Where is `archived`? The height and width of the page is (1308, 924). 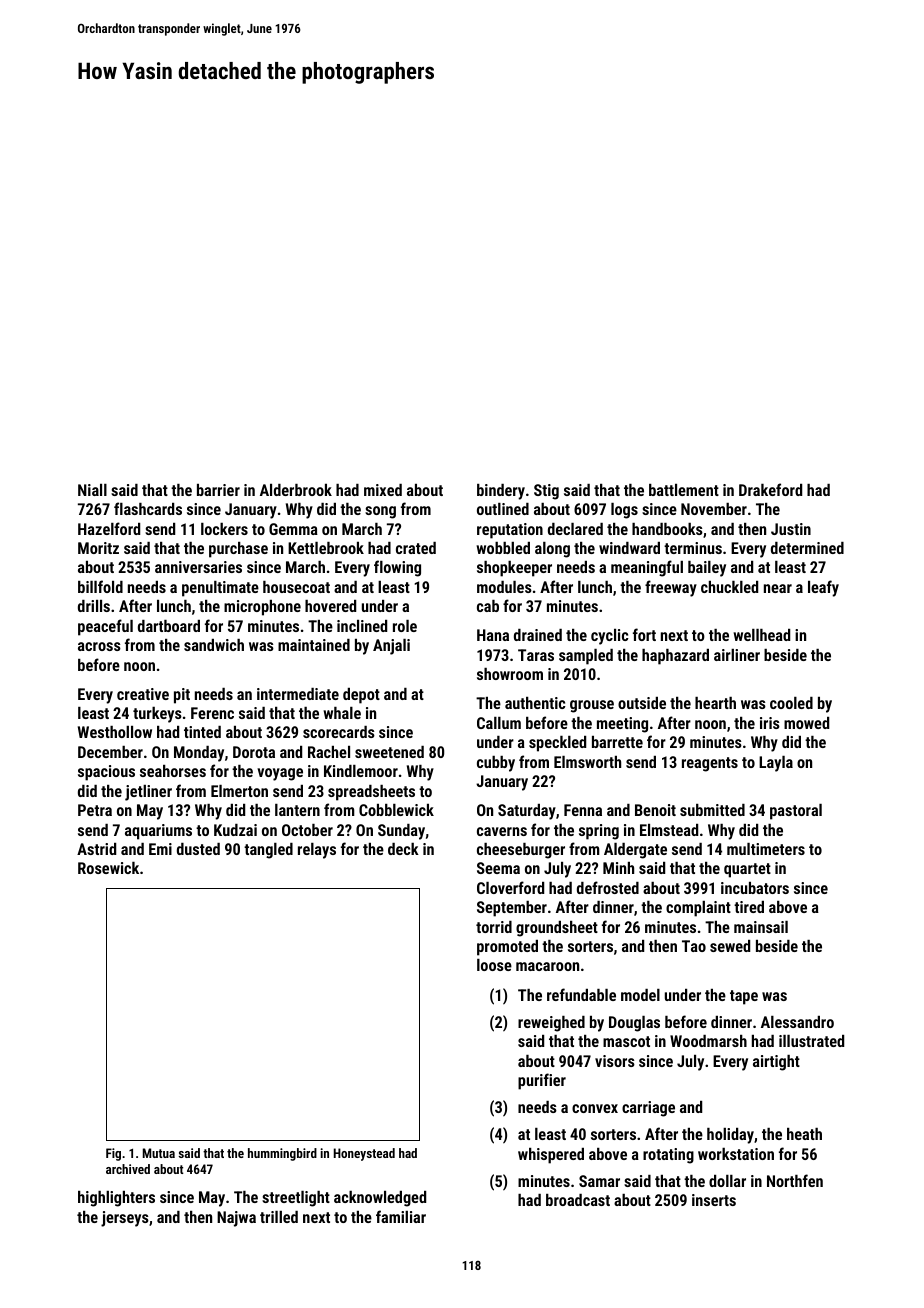
archived is located at coordinates (128, 1169).
